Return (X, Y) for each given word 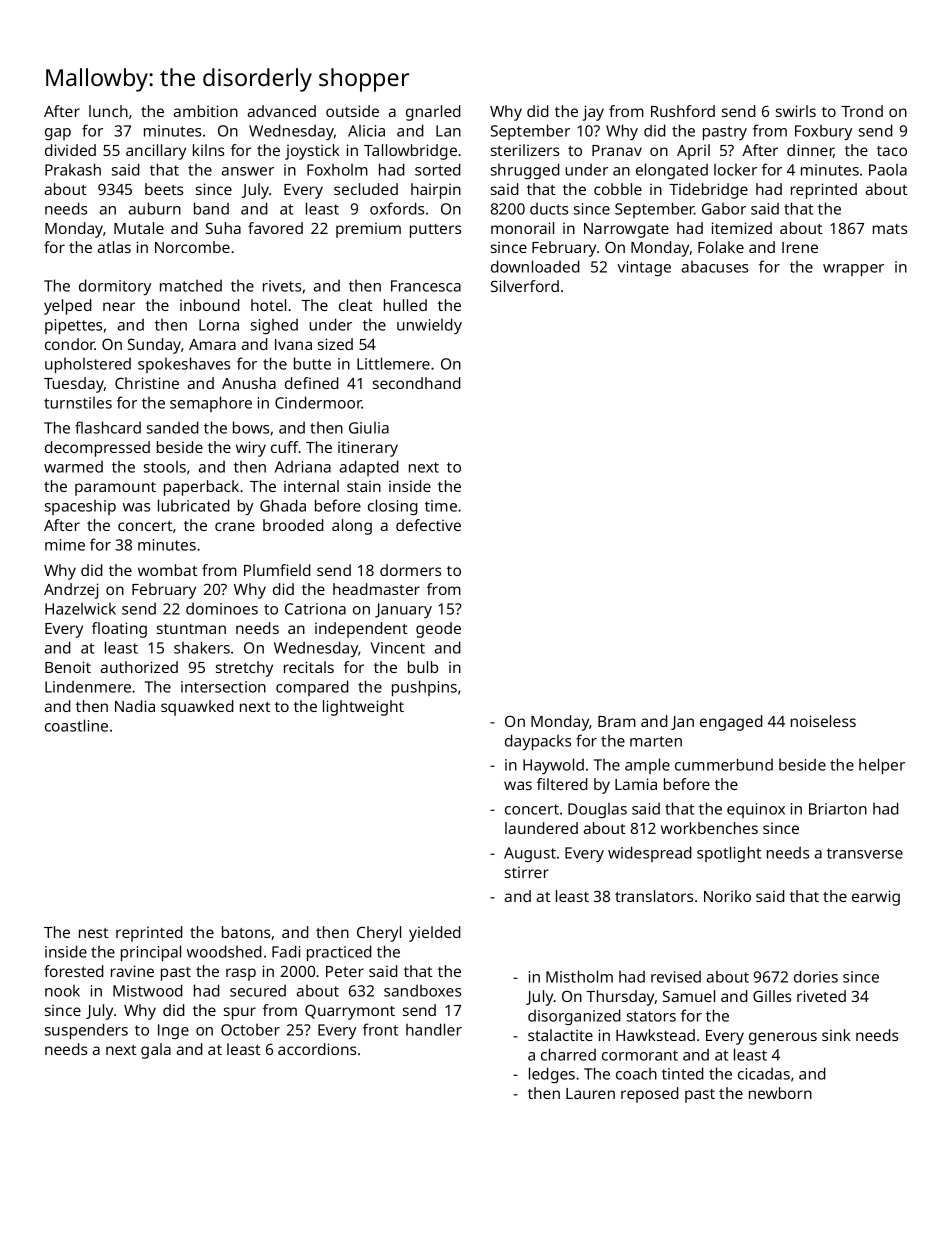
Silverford (525, 286)
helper (882, 766)
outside (352, 111)
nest (94, 933)
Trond (862, 111)
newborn (780, 1093)
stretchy (244, 669)
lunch (108, 111)
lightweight (363, 708)
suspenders (86, 1031)
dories (816, 976)
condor (70, 344)
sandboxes (422, 990)
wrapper (853, 270)
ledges (552, 1075)
